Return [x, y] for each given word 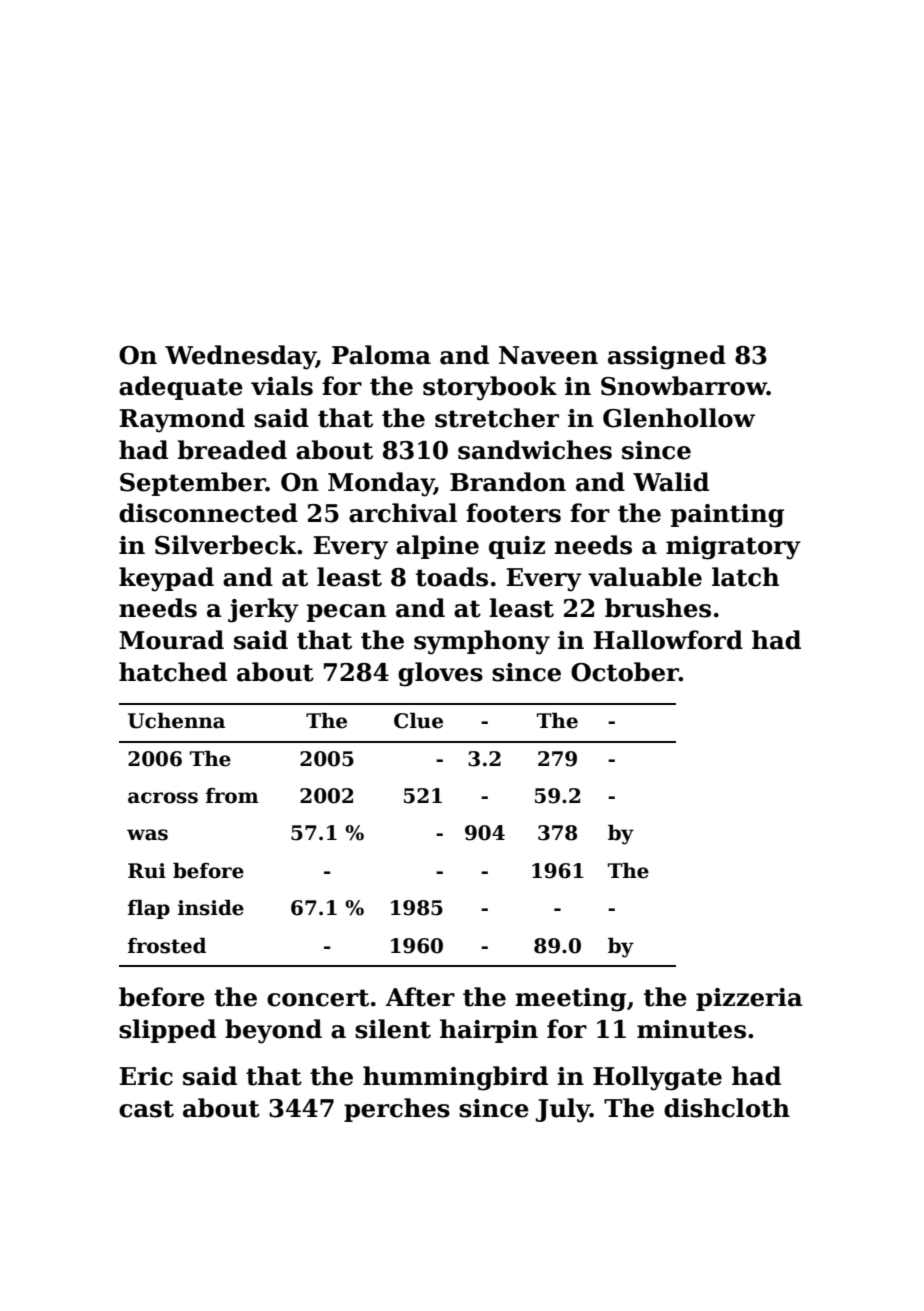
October [625, 672]
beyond [273, 1031]
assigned [667, 357]
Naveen [548, 355]
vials [282, 386]
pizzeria [749, 999]
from [232, 796]
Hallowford [668, 640]
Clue [418, 721]
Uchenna [176, 721]
